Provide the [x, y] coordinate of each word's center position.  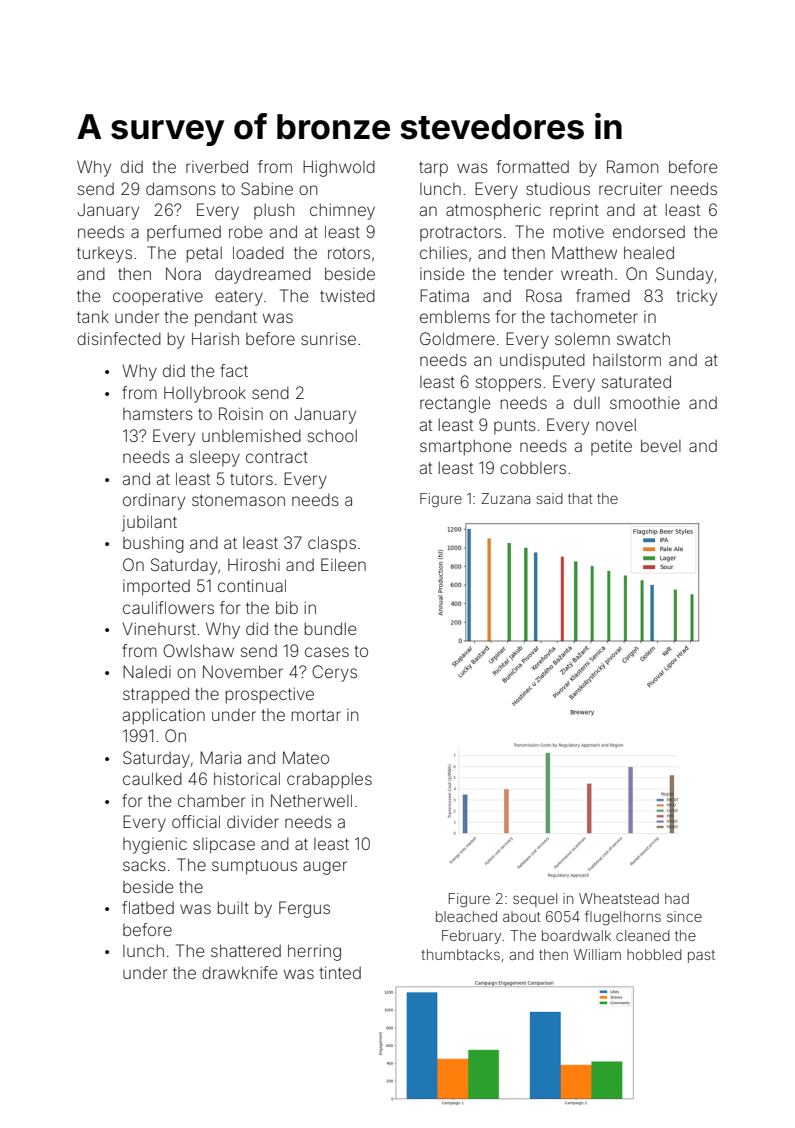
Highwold [339, 168]
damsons [181, 188]
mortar [316, 715]
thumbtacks [460, 954]
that [580, 498]
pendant [226, 319]
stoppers [508, 384]
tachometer [594, 316]
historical [247, 778]
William [597, 954]
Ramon [632, 166]
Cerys [334, 673]
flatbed [148, 907]
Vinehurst [159, 628]
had [677, 898]
